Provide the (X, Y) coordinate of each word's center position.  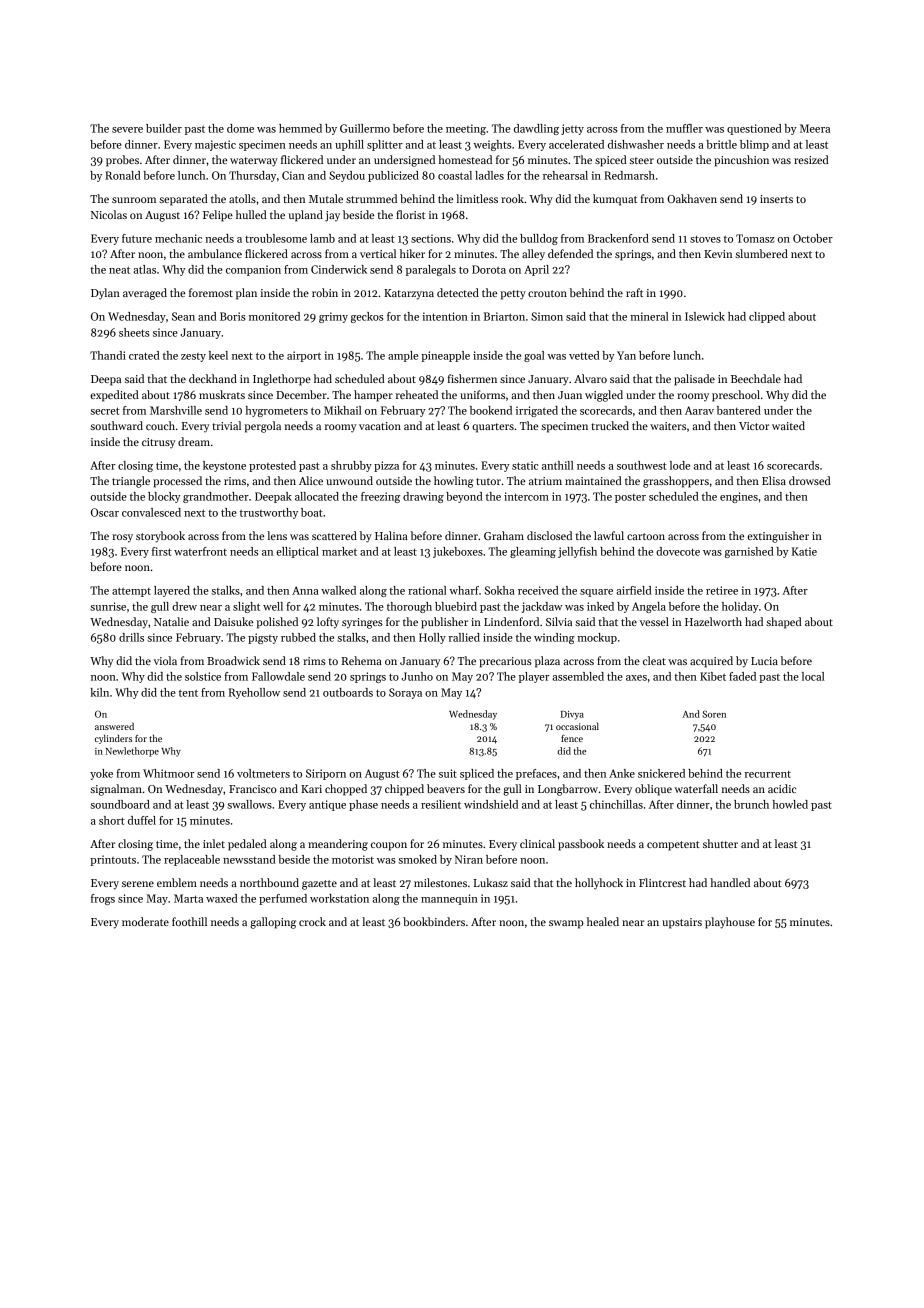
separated (183, 200)
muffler (684, 128)
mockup (597, 638)
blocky (164, 497)
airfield (634, 590)
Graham (504, 535)
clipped (767, 317)
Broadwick (233, 660)
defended (570, 253)
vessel (654, 621)
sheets (134, 332)
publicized (393, 176)
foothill (189, 921)
